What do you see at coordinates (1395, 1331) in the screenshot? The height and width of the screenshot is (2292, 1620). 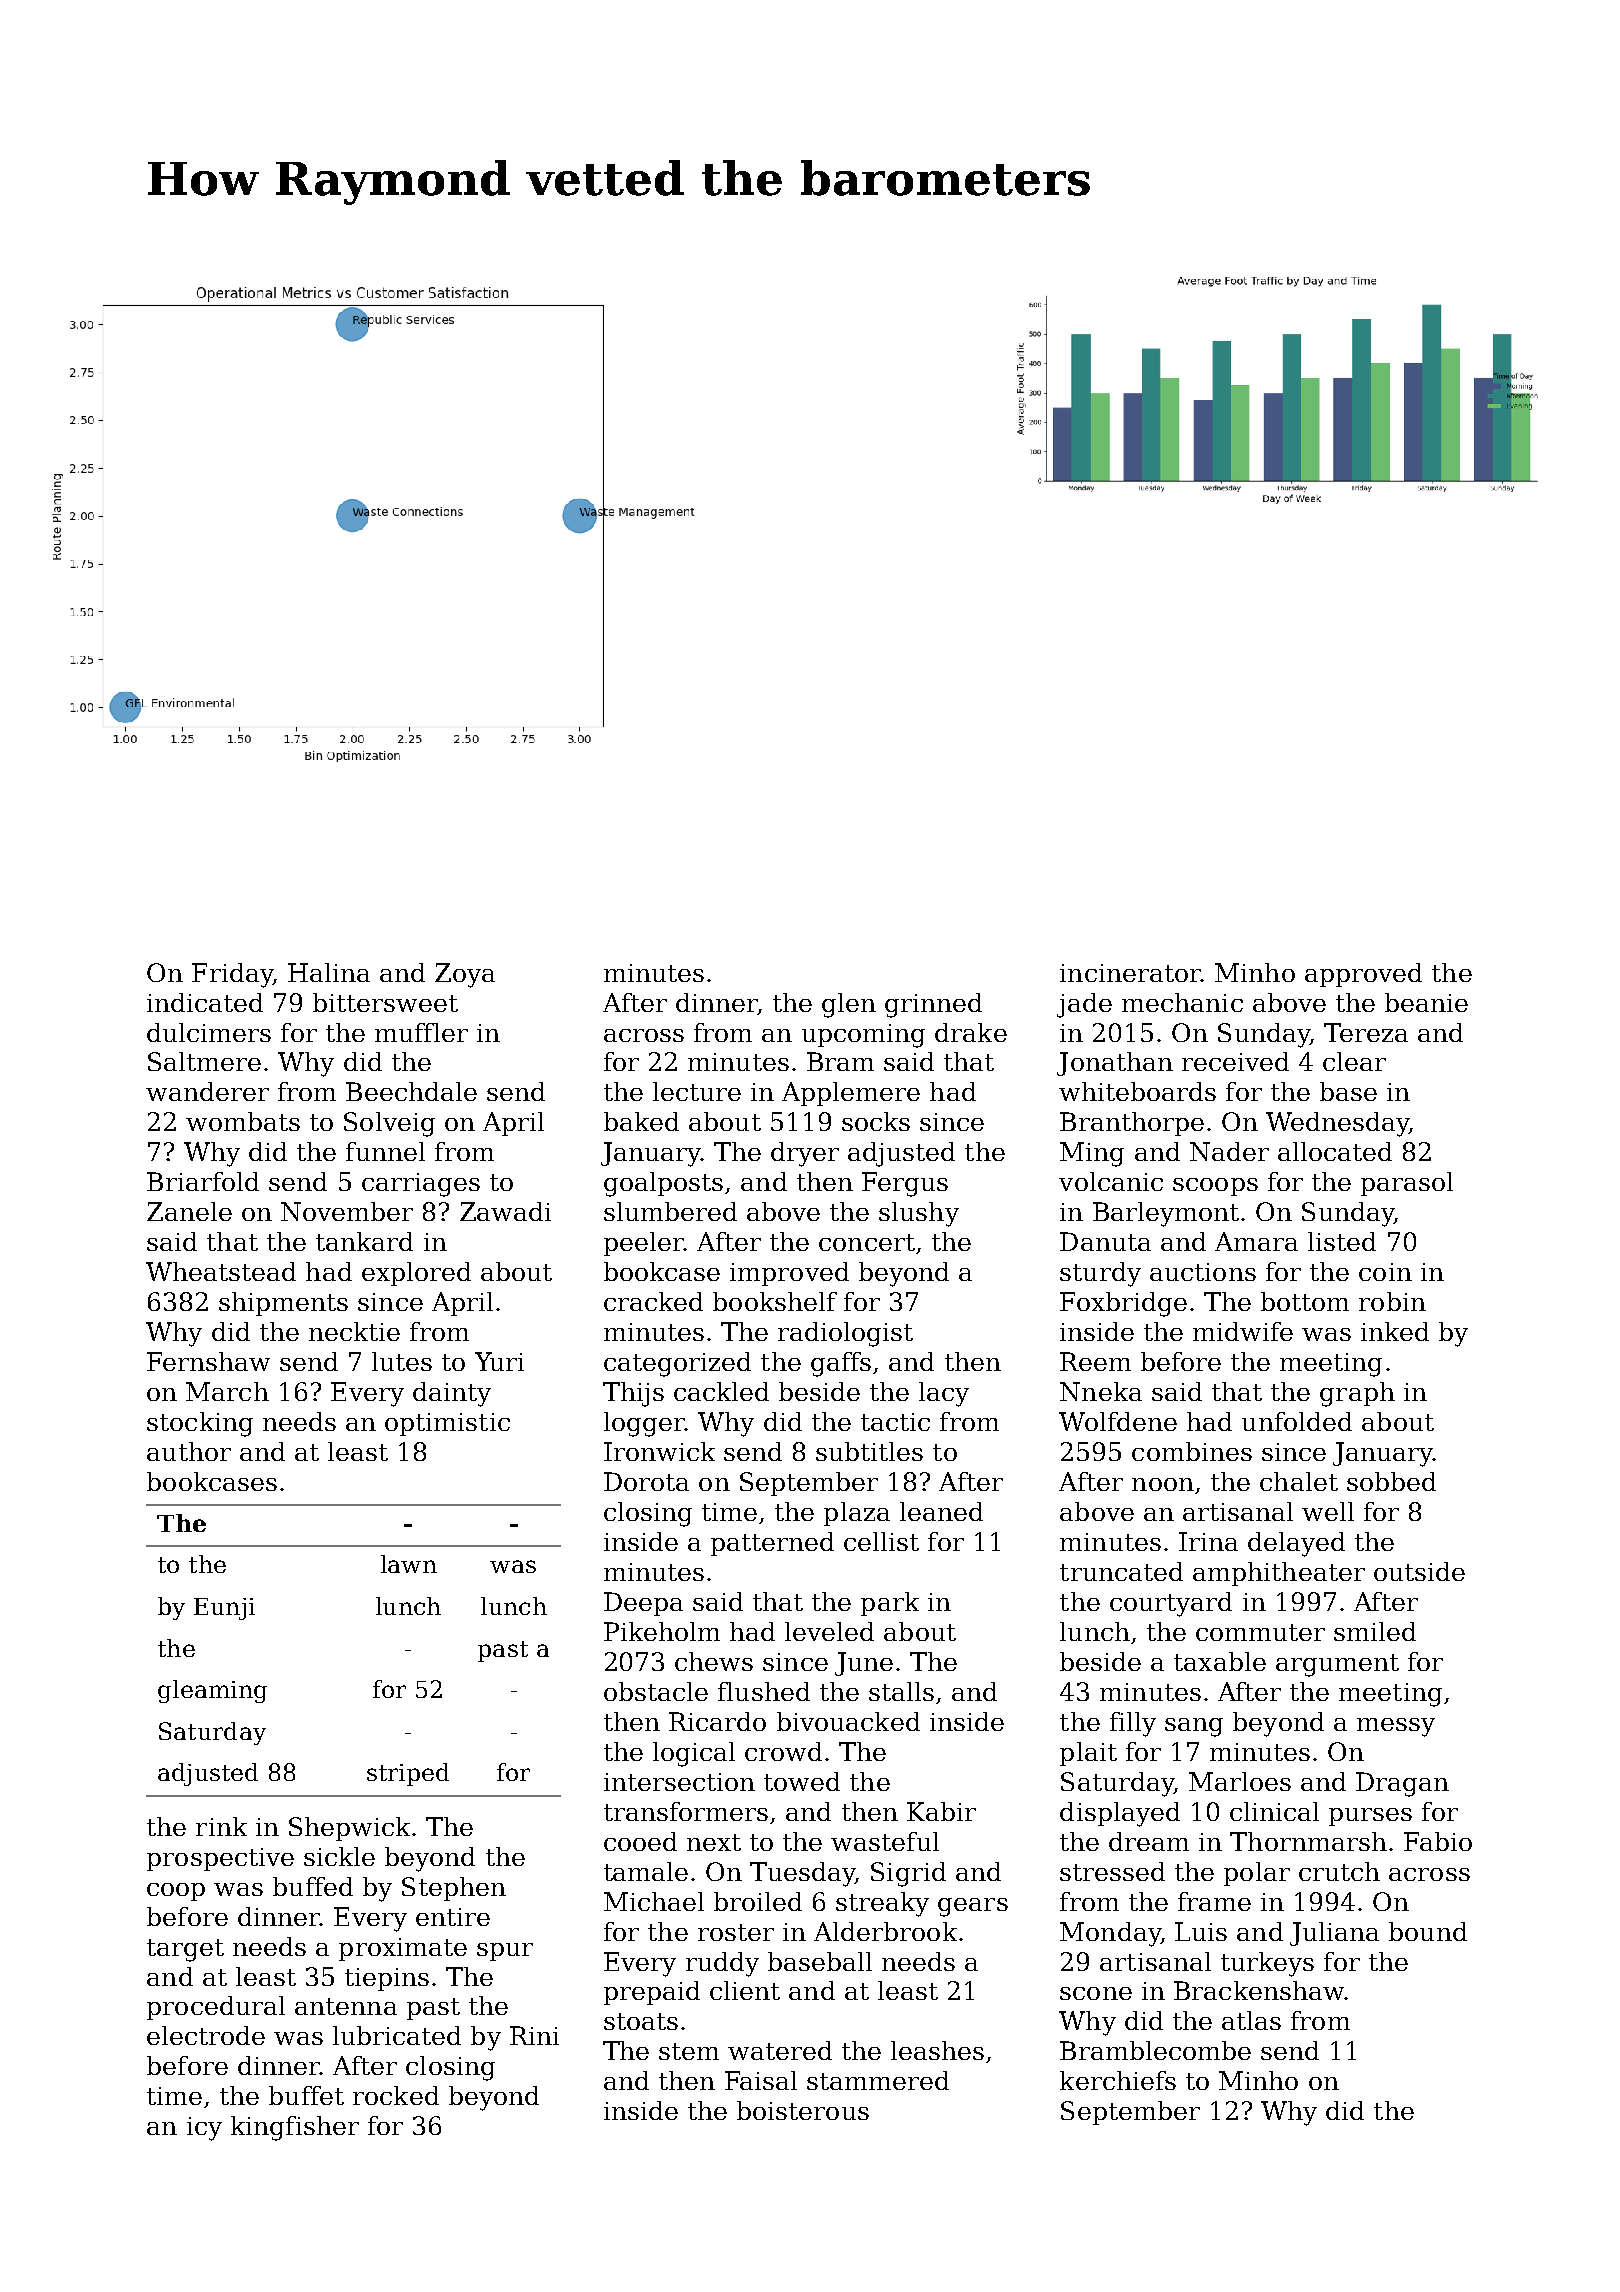 I see `inked` at bounding box center [1395, 1331].
